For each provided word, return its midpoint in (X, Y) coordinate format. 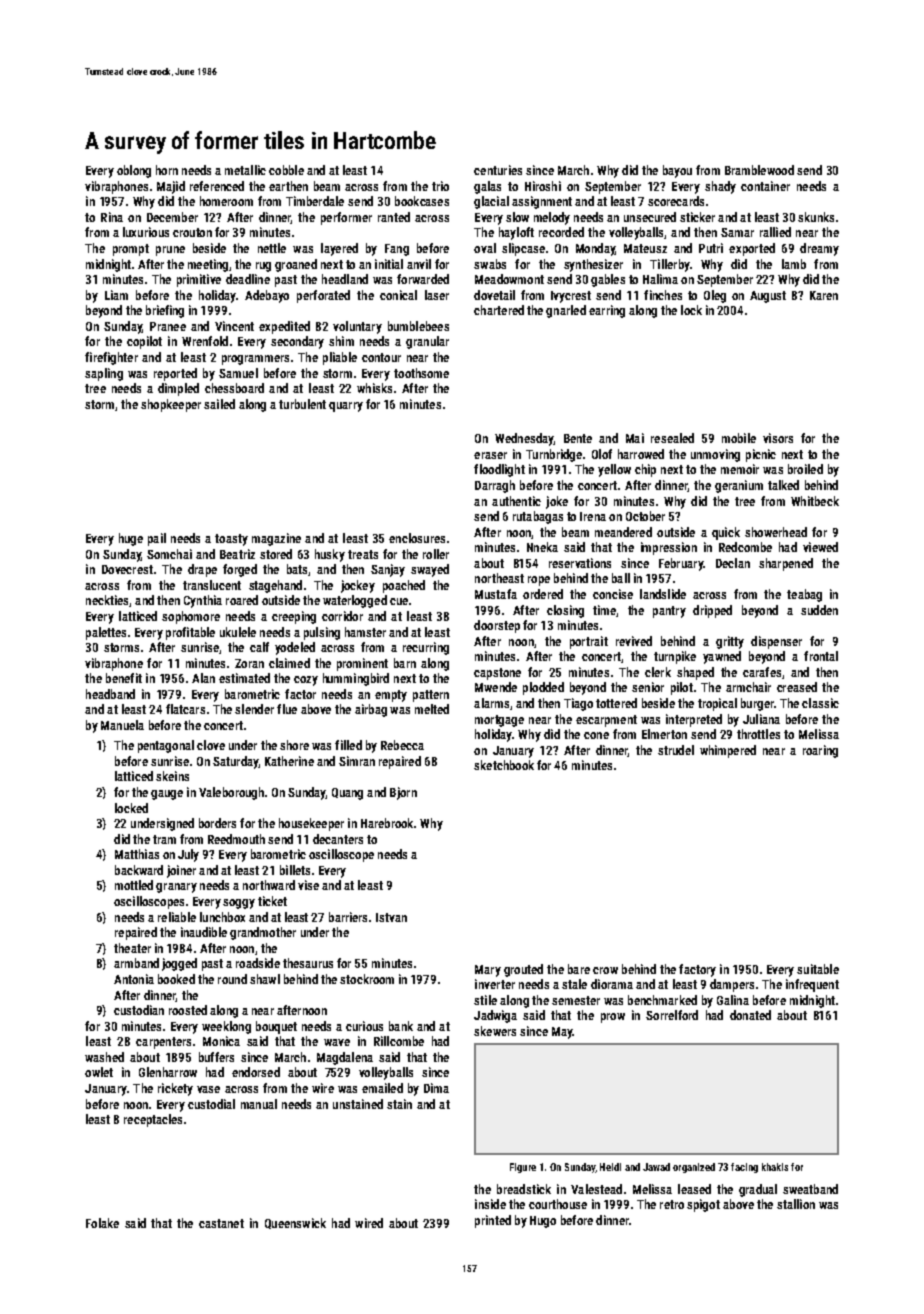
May (562, 1033)
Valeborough (231, 793)
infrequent (812, 985)
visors (778, 438)
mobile (739, 438)
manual (259, 1104)
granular (427, 342)
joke (557, 502)
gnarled (566, 311)
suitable (818, 969)
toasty (231, 540)
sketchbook (504, 765)
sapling (104, 374)
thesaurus (308, 963)
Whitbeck (815, 501)
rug (263, 267)
